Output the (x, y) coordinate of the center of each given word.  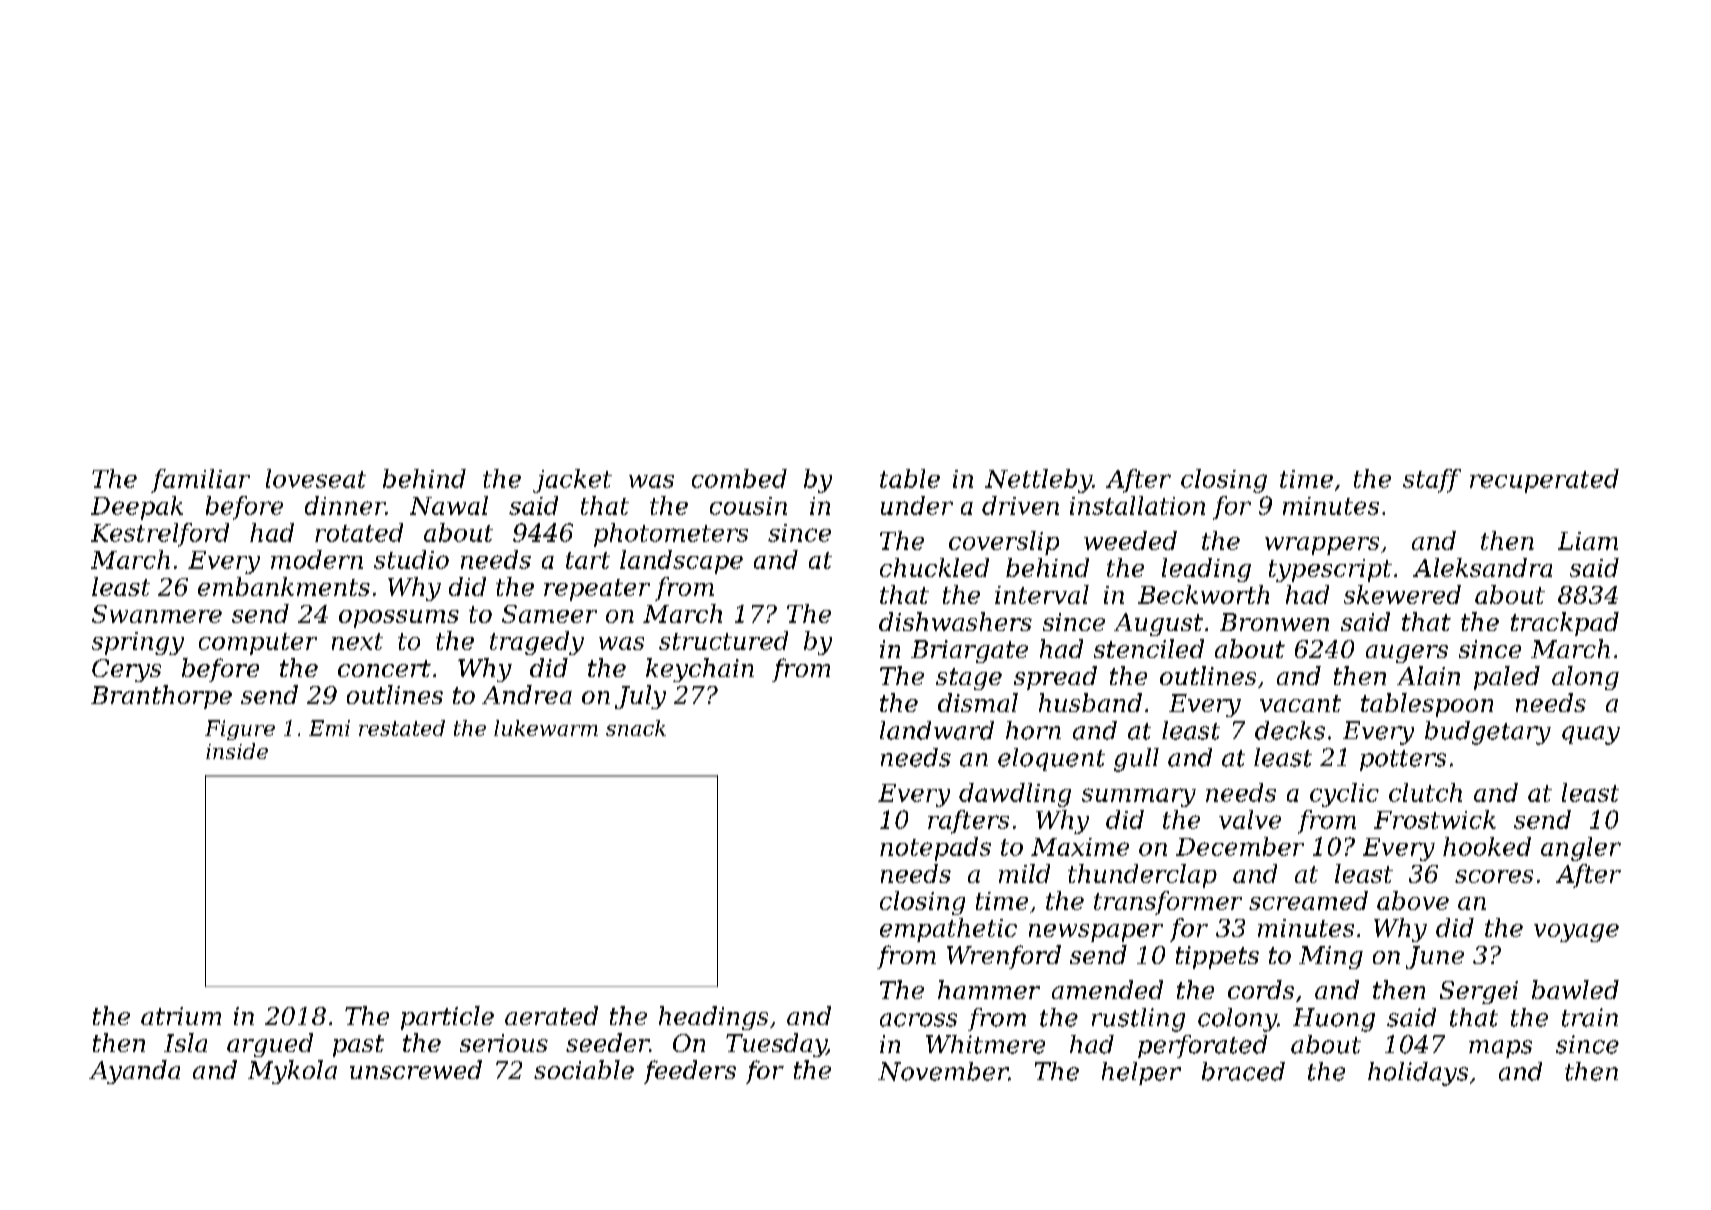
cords (1261, 989)
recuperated (1544, 481)
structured (723, 640)
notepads (935, 849)
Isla (185, 1042)
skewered (1402, 594)
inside (237, 751)
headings (713, 1018)
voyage (1576, 933)
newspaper (1096, 933)
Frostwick (1435, 819)
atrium (181, 1016)
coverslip (1004, 543)
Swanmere (157, 614)
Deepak (137, 508)
